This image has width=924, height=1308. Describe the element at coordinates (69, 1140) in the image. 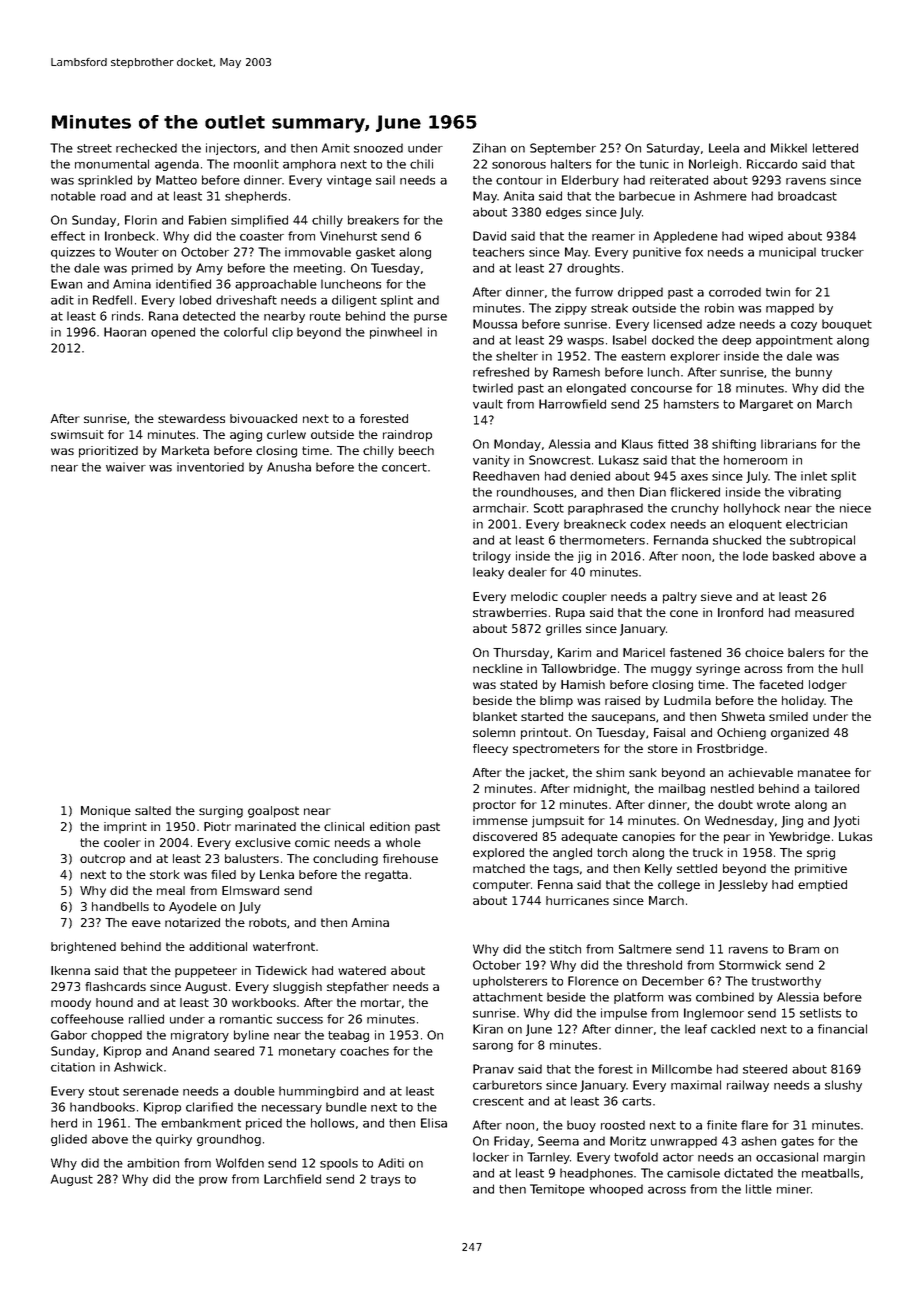

I see `glided` at that location.
